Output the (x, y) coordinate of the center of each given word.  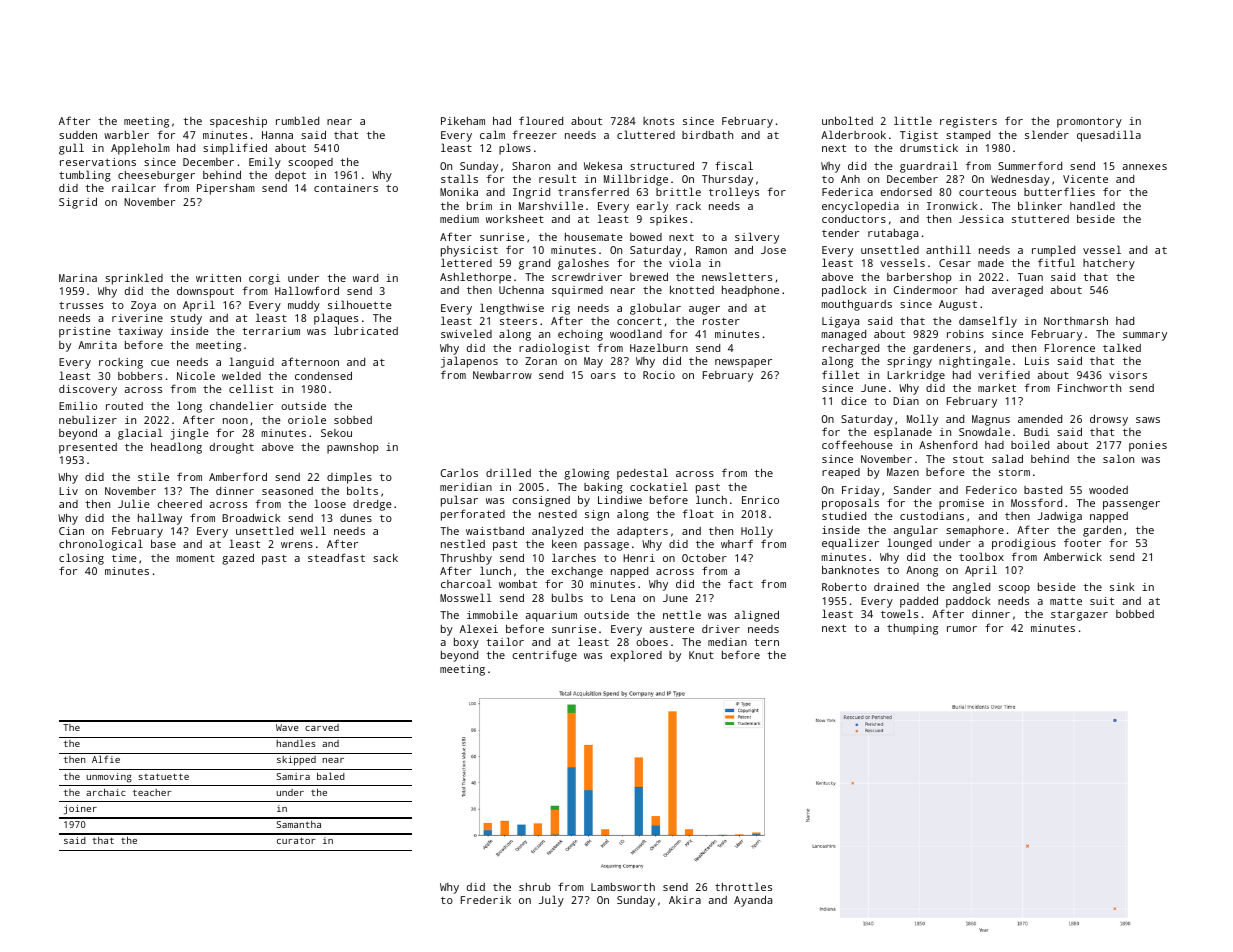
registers (968, 122)
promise (961, 504)
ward (365, 278)
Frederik (486, 900)
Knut (701, 655)
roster (721, 321)
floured (541, 120)
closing (81, 559)
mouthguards (856, 305)
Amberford (238, 476)
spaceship (238, 122)
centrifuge (544, 656)
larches (574, 557)
